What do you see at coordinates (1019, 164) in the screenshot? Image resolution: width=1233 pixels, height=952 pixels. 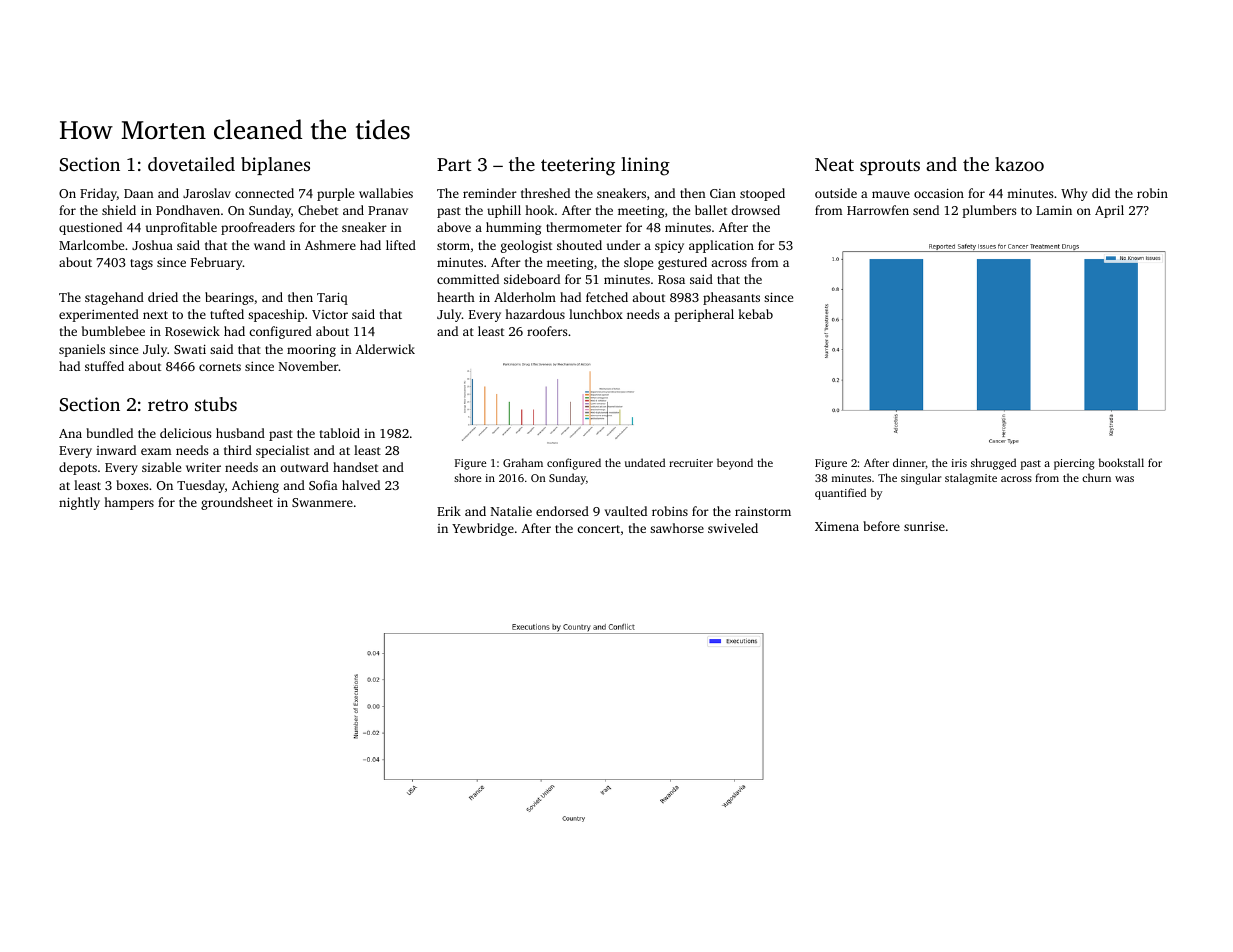 I see `kazoo` at bounding box center [1019, 164].
